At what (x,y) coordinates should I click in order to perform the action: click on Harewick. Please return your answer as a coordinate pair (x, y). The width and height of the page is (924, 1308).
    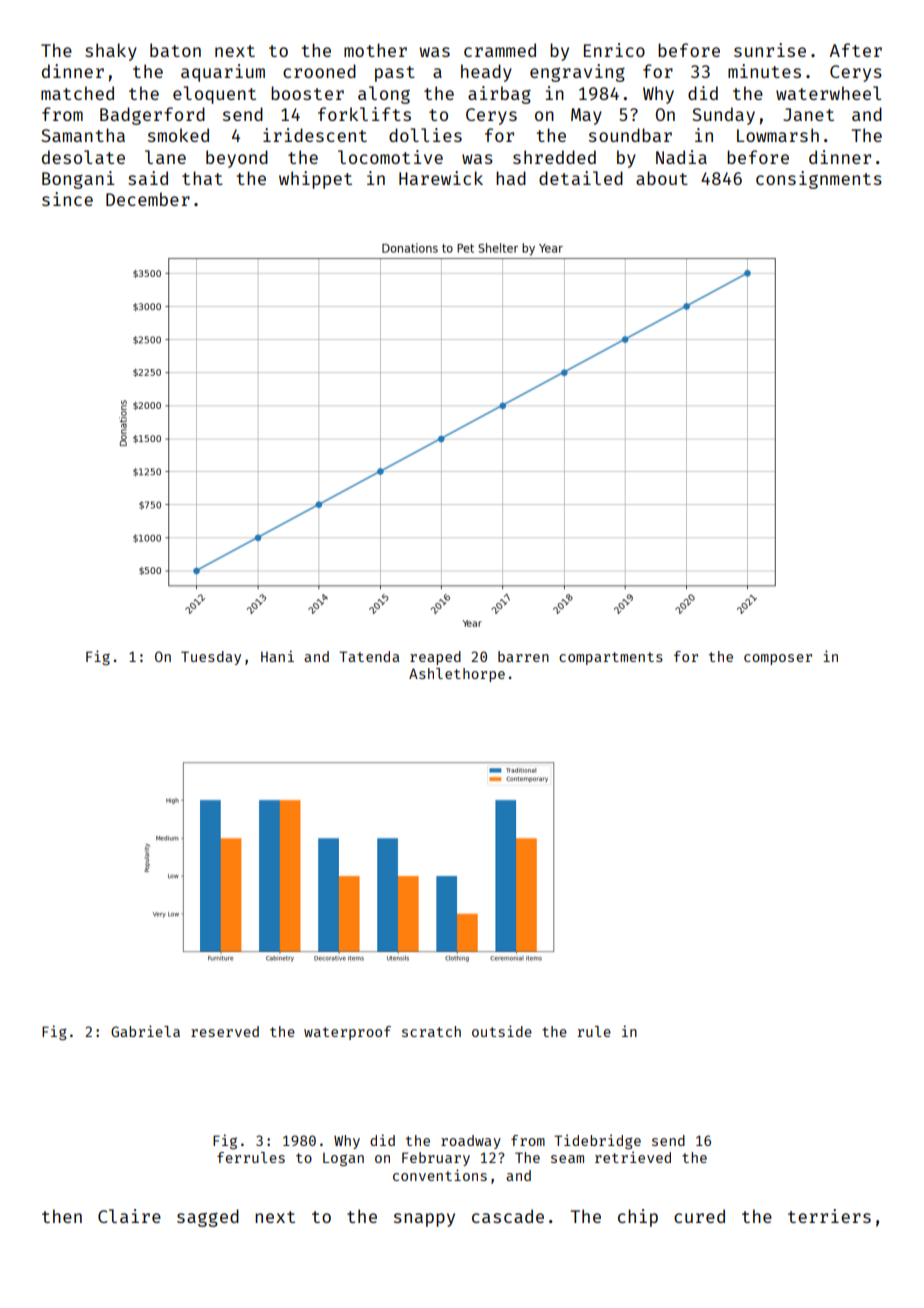
    Looking at the image, I should click on (441, 178).
